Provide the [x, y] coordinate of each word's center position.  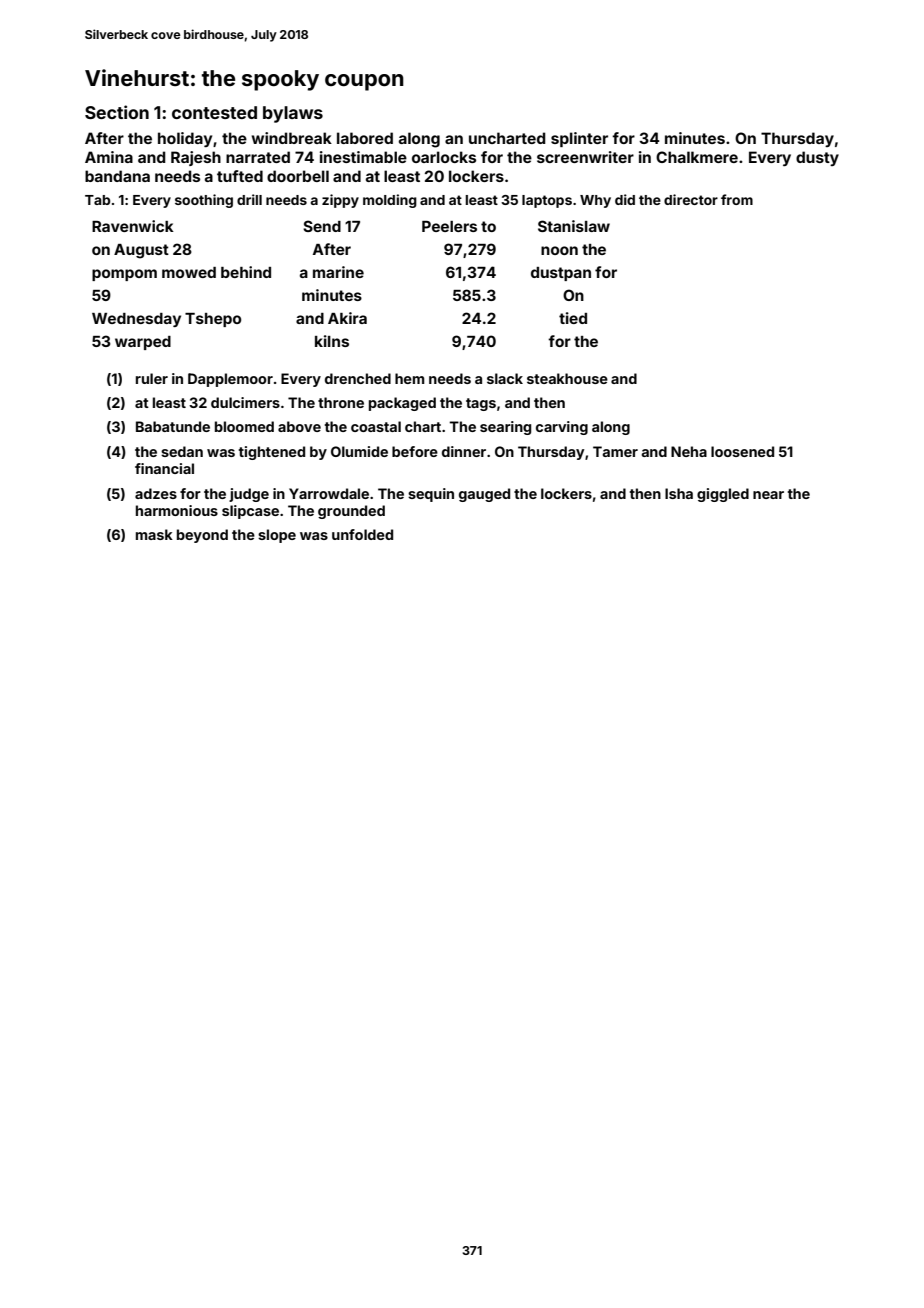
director [691, 199]
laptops [547, 201]
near [768, 495]
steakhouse [567, 378]
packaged [402, 404]
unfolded [362, 534]
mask [154, 534]
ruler [152, 378]
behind [246, 272]
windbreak [292, 138]
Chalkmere [697, 157]
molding [390, 201]
